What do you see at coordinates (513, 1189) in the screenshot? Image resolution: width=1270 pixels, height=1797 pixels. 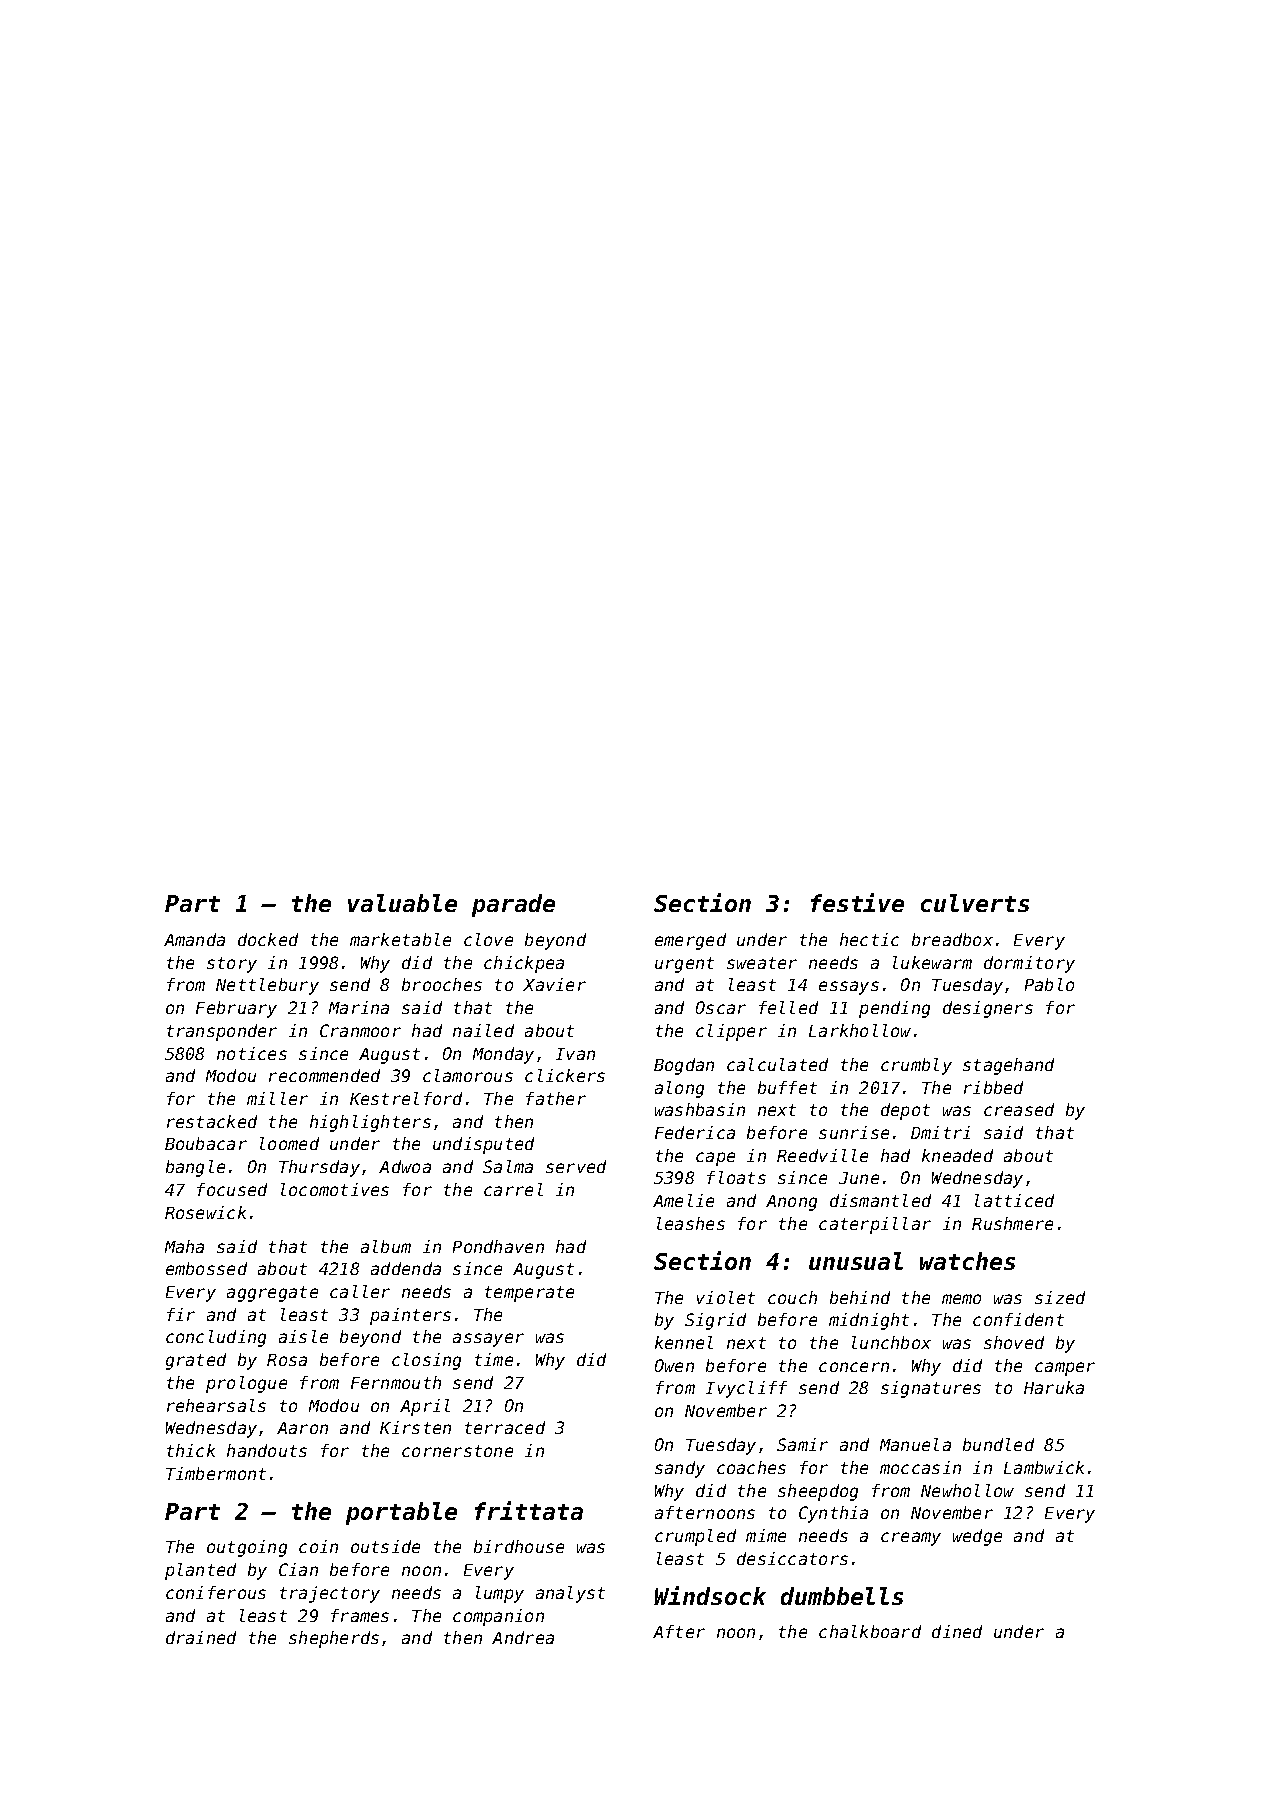 I see `carrel` at bounding box center [513, 1189].
